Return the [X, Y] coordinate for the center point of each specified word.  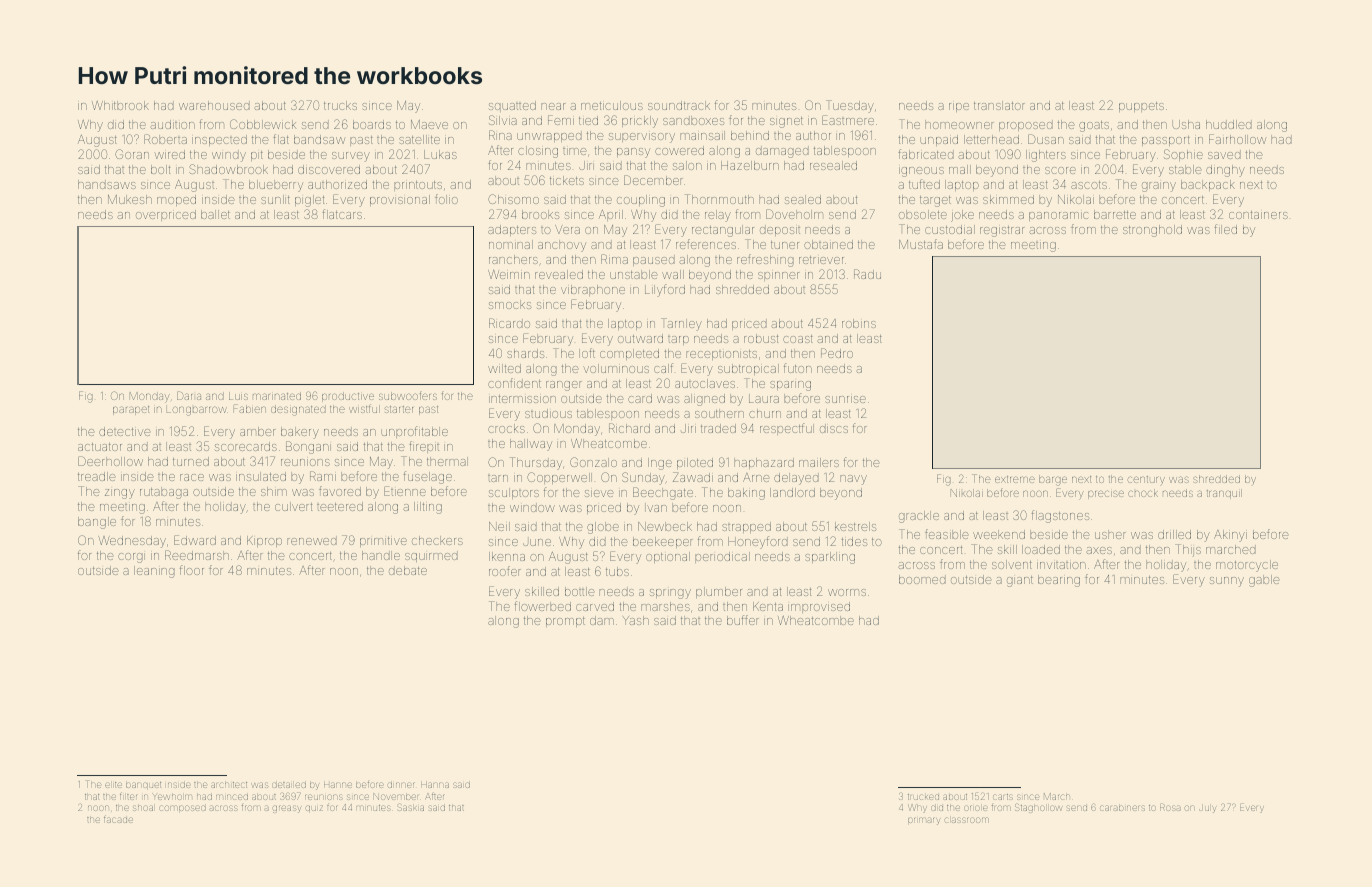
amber [257, 431]
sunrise [845, 399]
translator [999, 105]
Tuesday [850, 106]
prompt [565, 622]
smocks [510, 304]
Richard [629, 428]
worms [847, 592]
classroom [967, 820]
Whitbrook [120, 105]
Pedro [837, 353]
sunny [1227, 582]
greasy [286, 809]
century [1146, 480]
